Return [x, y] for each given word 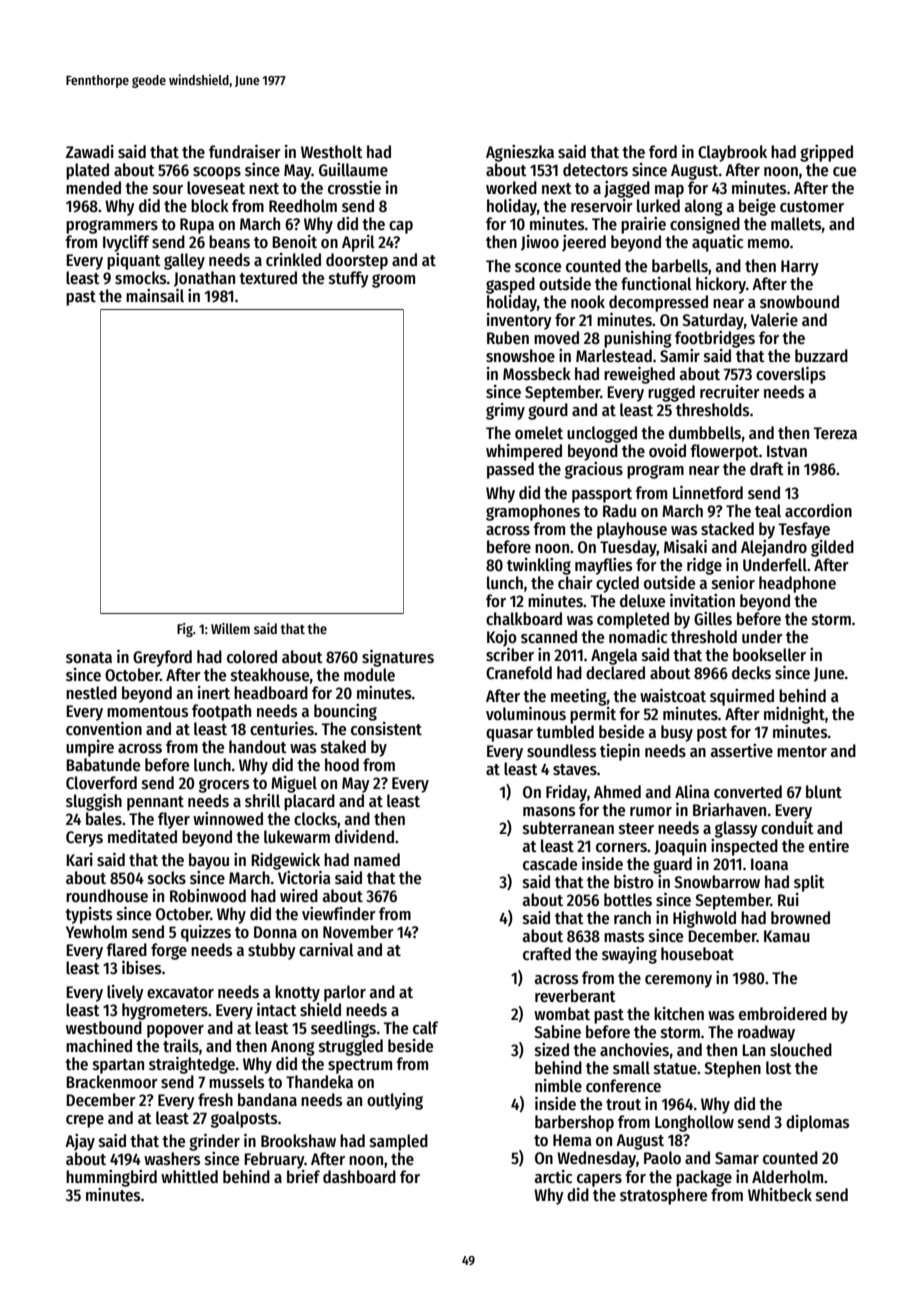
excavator [180, 993]
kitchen [679, 1014]
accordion [818, 511]
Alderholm [787, 1177]
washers [172, 1159]
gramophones [533, 512]
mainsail [155, 296]
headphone [797, 584]
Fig [185, 630]
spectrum [360, 1066]
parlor [345, 993]
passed [510, 470]
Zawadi [90, 151]
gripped [826, 153]
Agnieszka [520, 153]
